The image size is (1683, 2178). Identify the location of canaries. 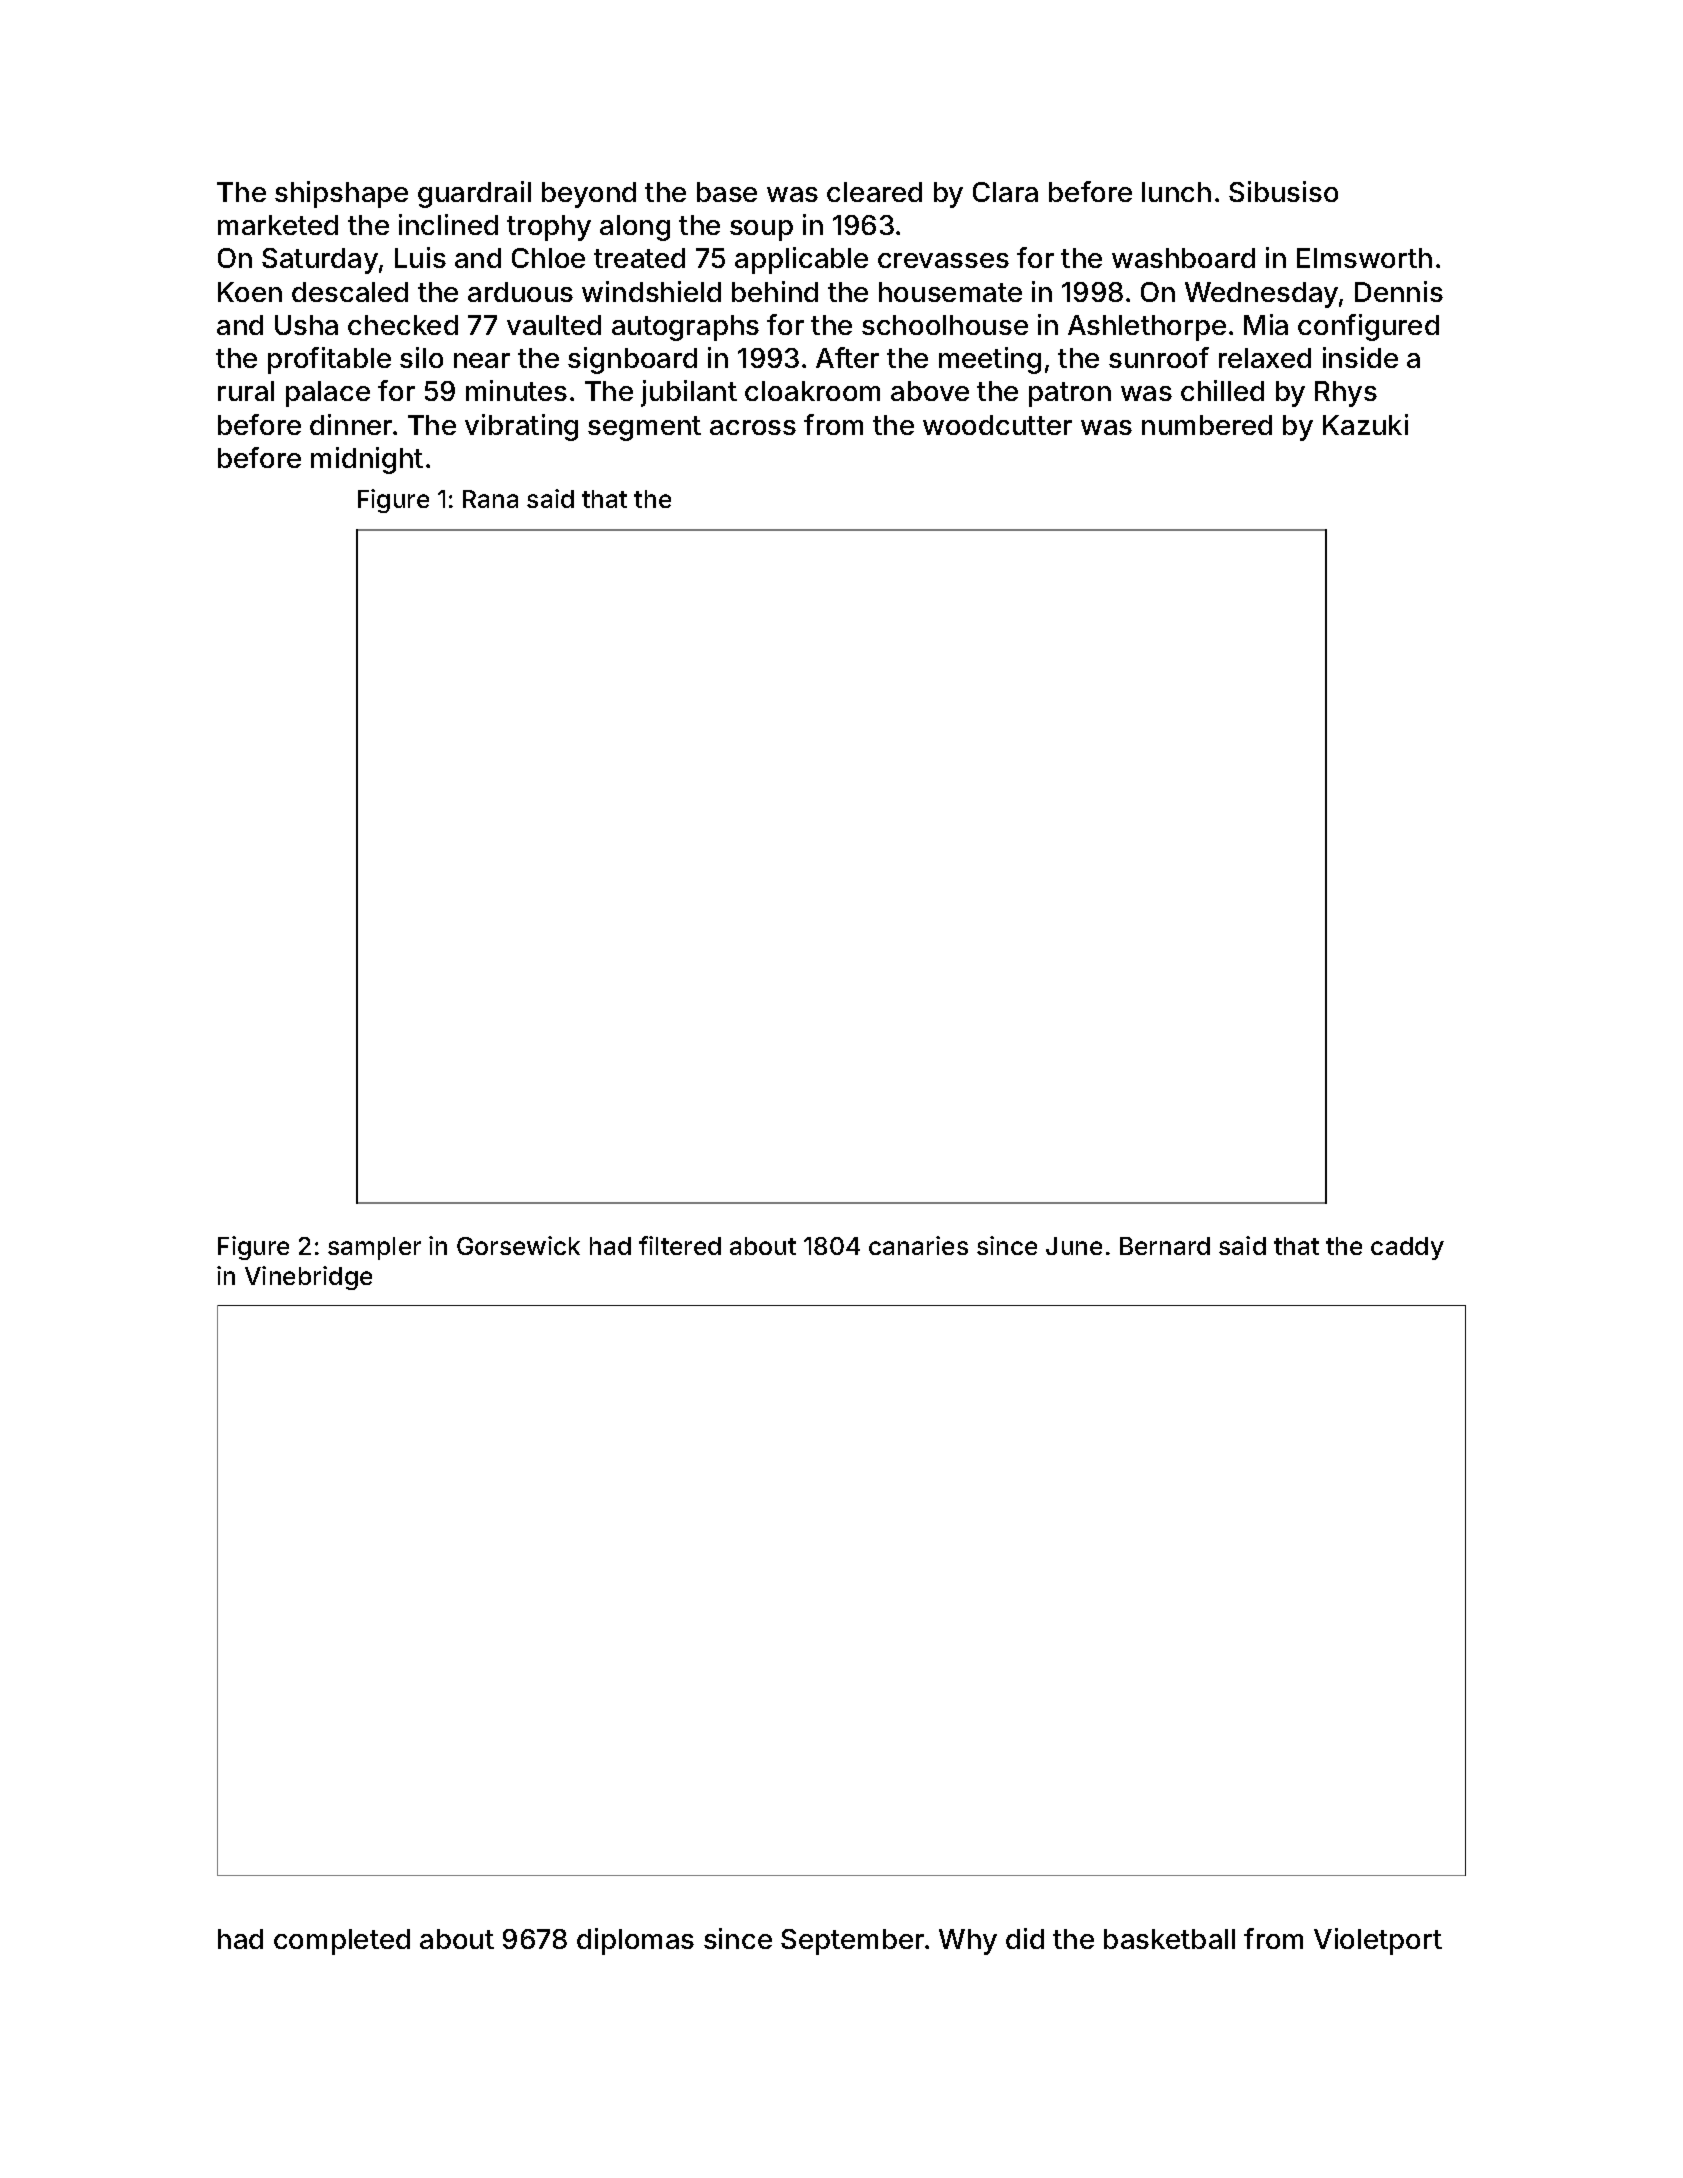
(918, 1245).
